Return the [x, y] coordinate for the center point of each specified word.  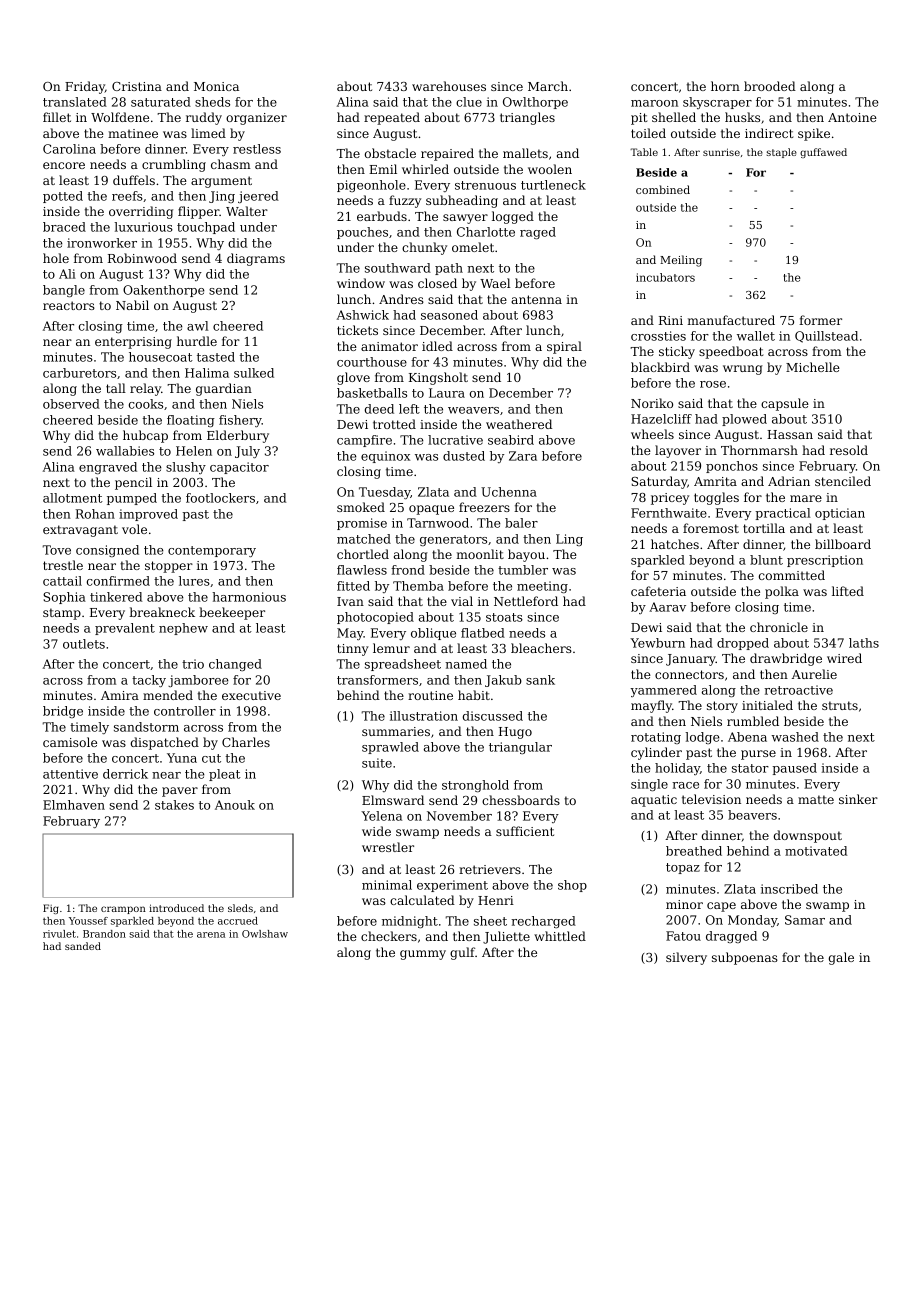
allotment [73, 498]
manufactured [731, 320]
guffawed [823, 153]
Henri [496, 900]
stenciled [843, 481]
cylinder [656, 753]
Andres [401, 299]
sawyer [465, 219]
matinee [133, 133]
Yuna [182, 758]
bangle [64, 291]
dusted [464, 456]
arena [211, 935]
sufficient [525, 831]
